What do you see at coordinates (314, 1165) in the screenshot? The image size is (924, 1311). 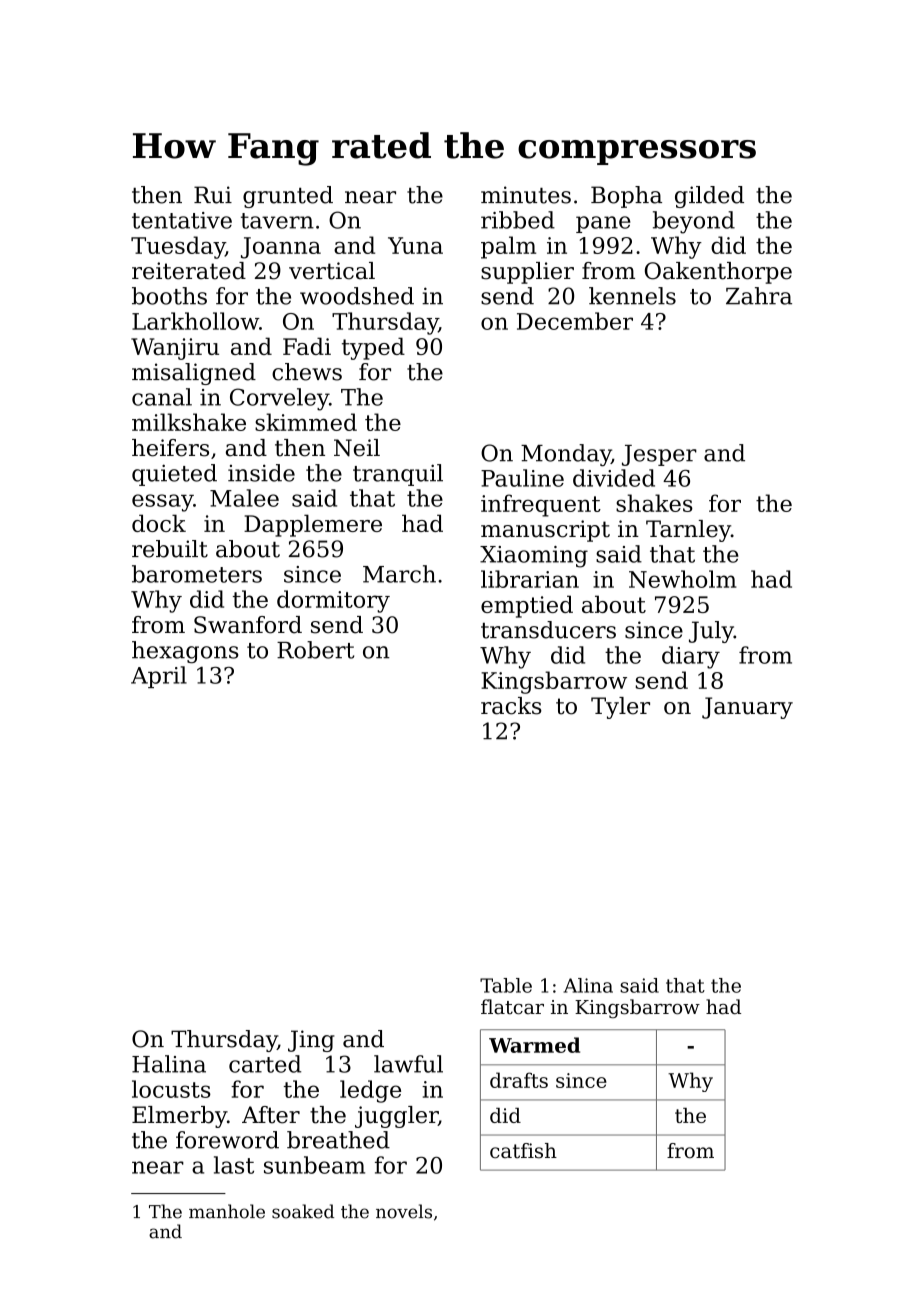 I see `sunbeam` at bounding box center [314, 1165].
